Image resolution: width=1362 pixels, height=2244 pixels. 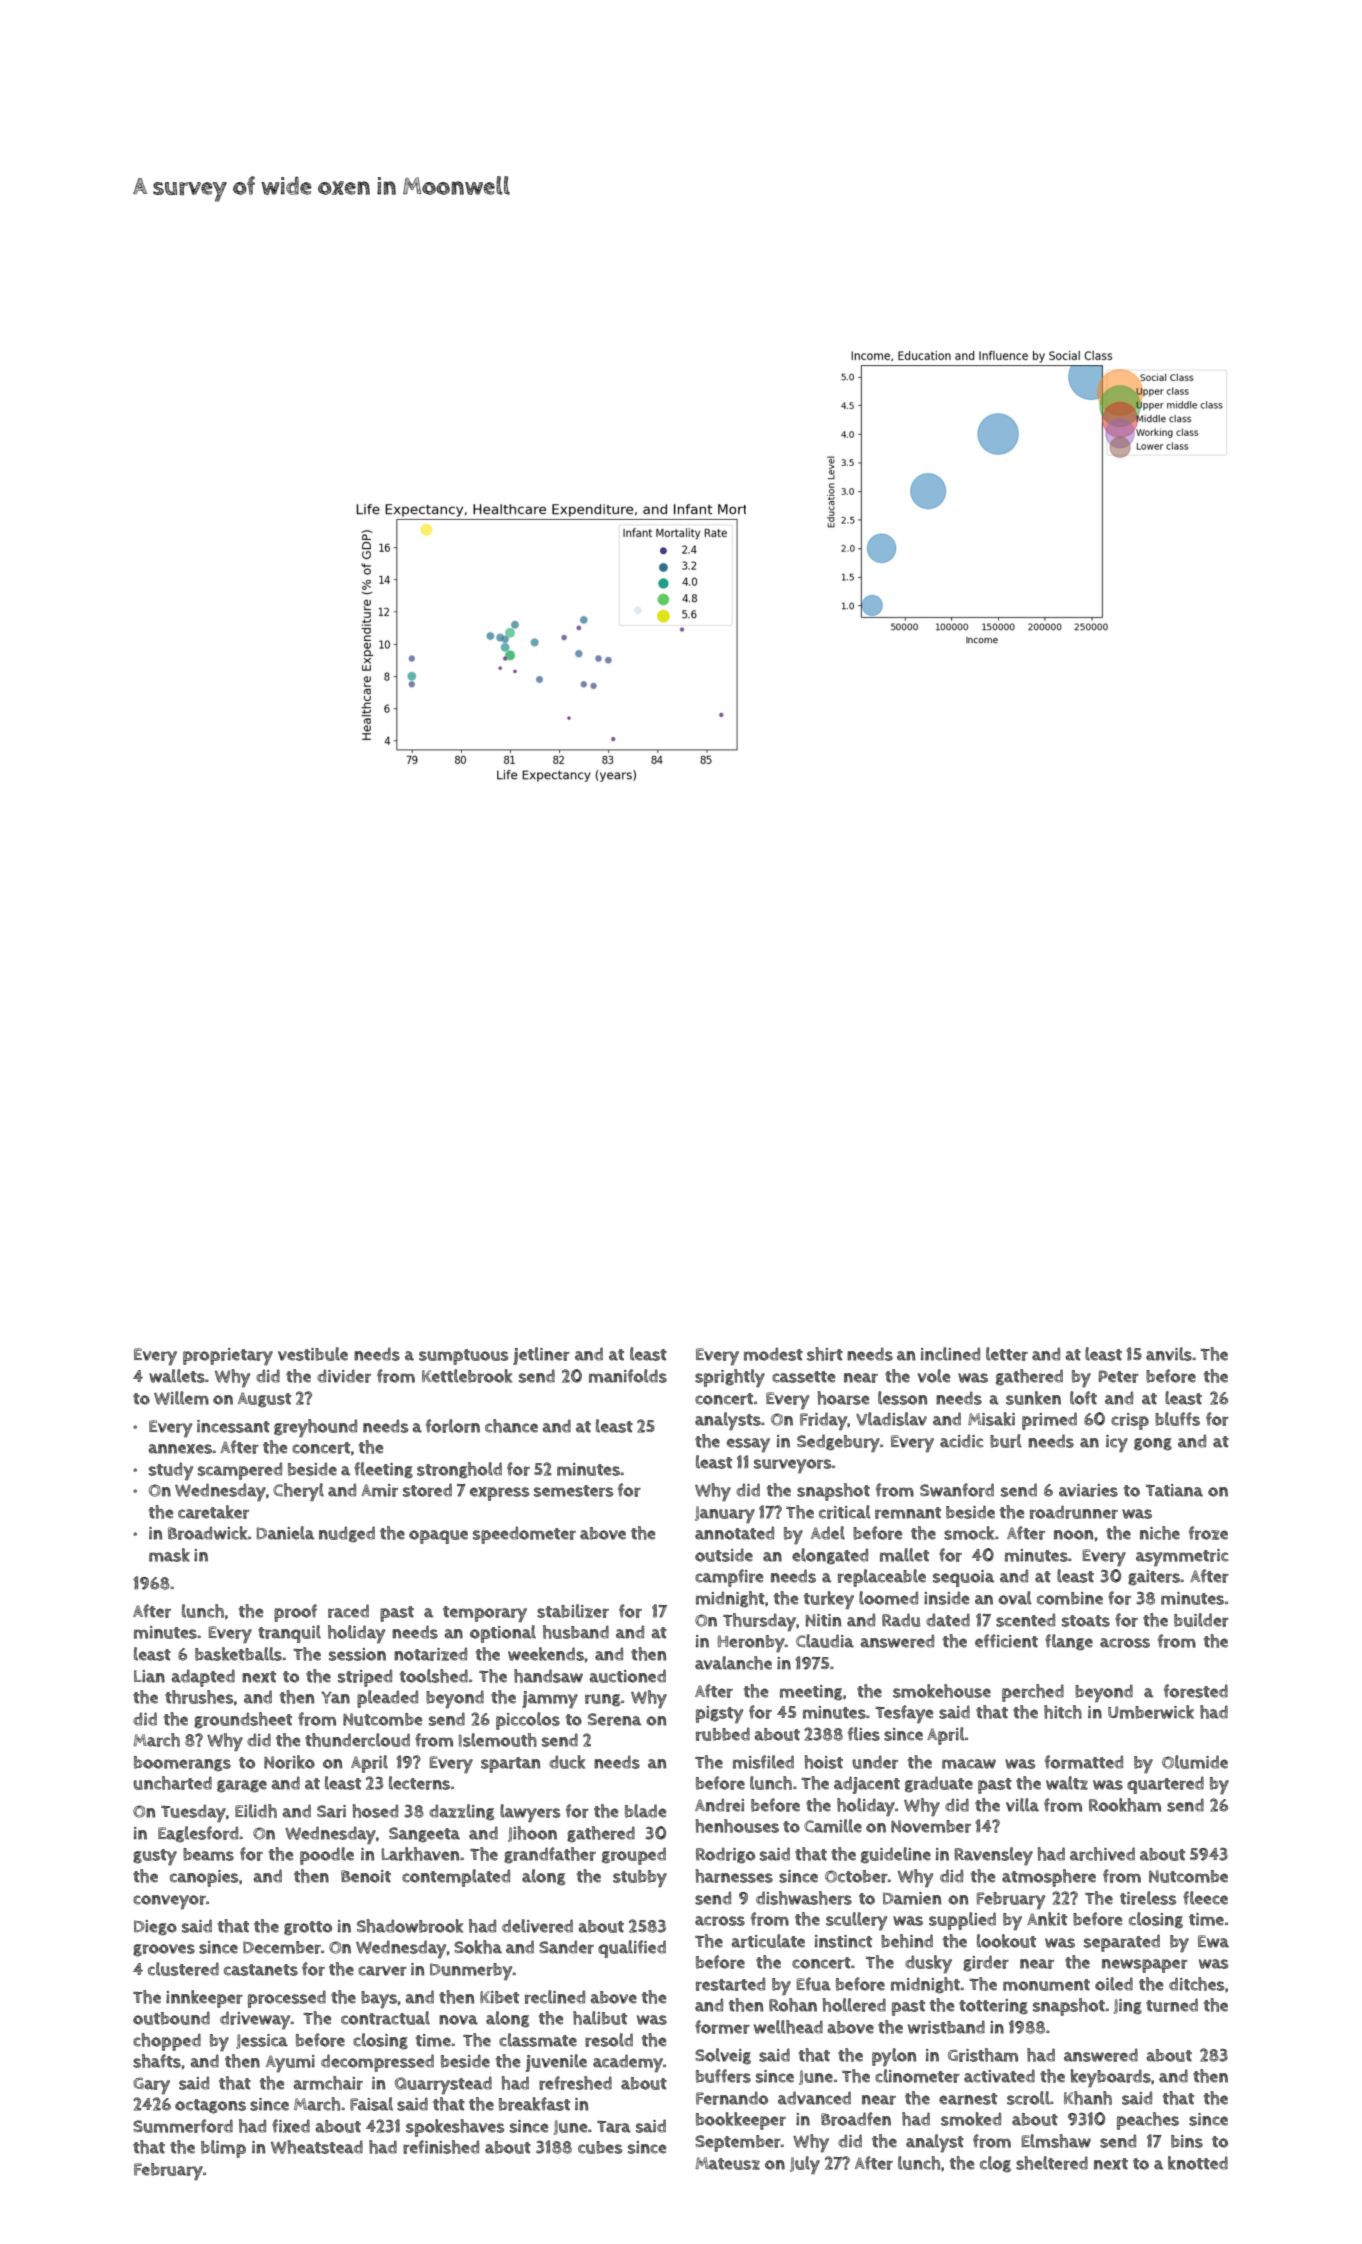 What do you see at coordinates (969, 1533) in the image?
I see `smock` at bounding box center [969, 1533].
